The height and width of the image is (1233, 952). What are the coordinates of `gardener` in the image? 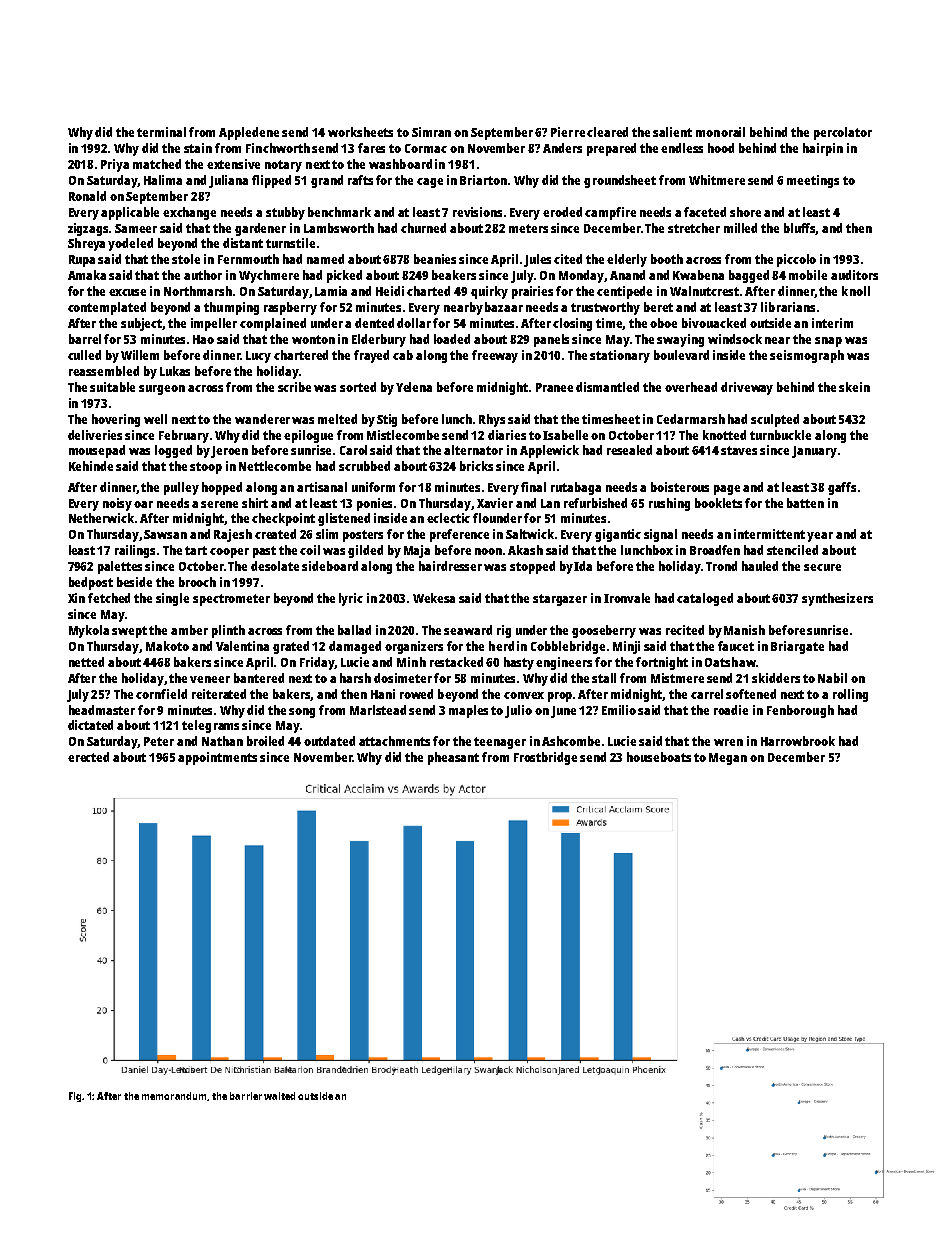 It's located at (260, 229).
